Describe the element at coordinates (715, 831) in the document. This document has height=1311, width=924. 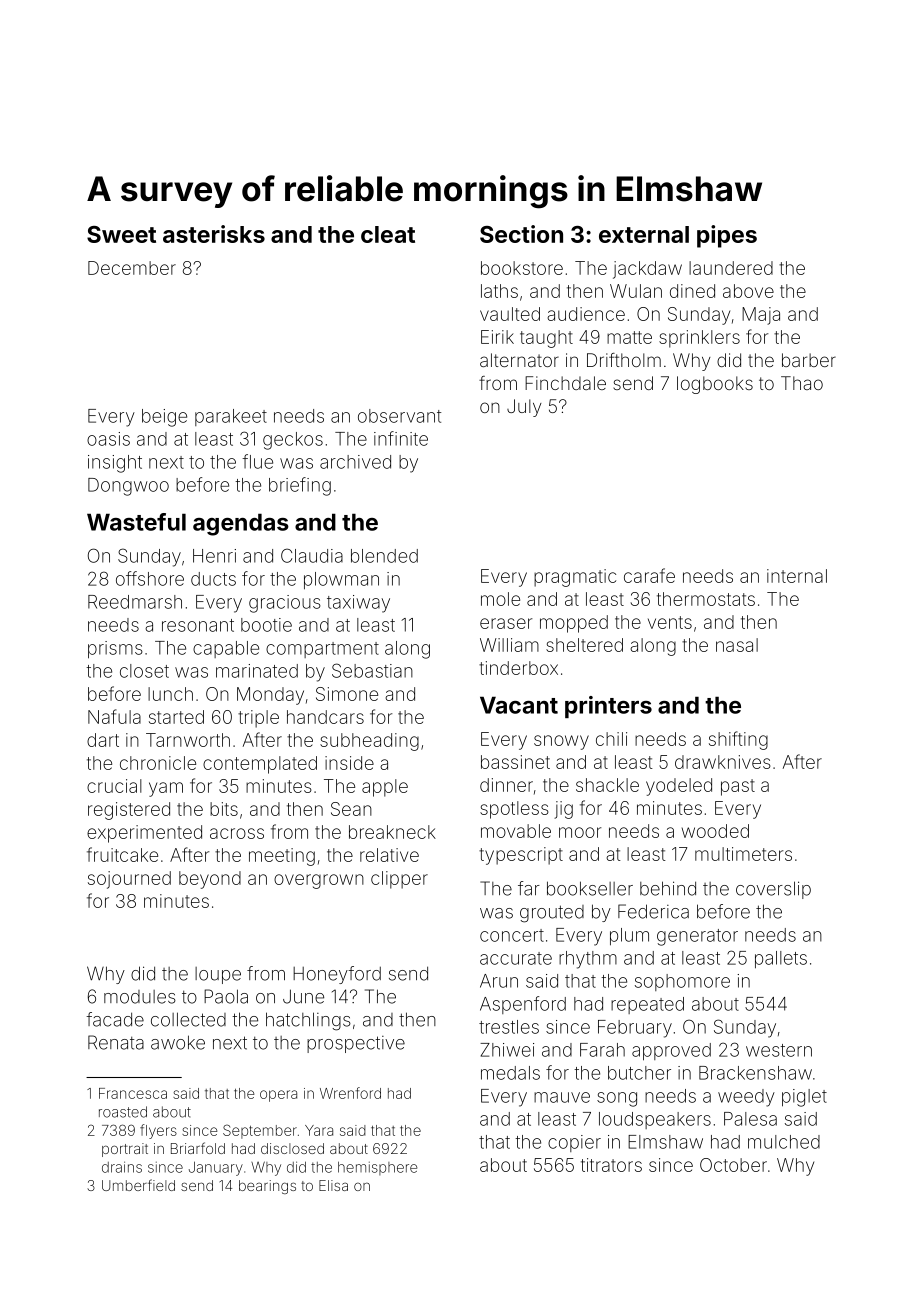
I see `wooded` at that location.
